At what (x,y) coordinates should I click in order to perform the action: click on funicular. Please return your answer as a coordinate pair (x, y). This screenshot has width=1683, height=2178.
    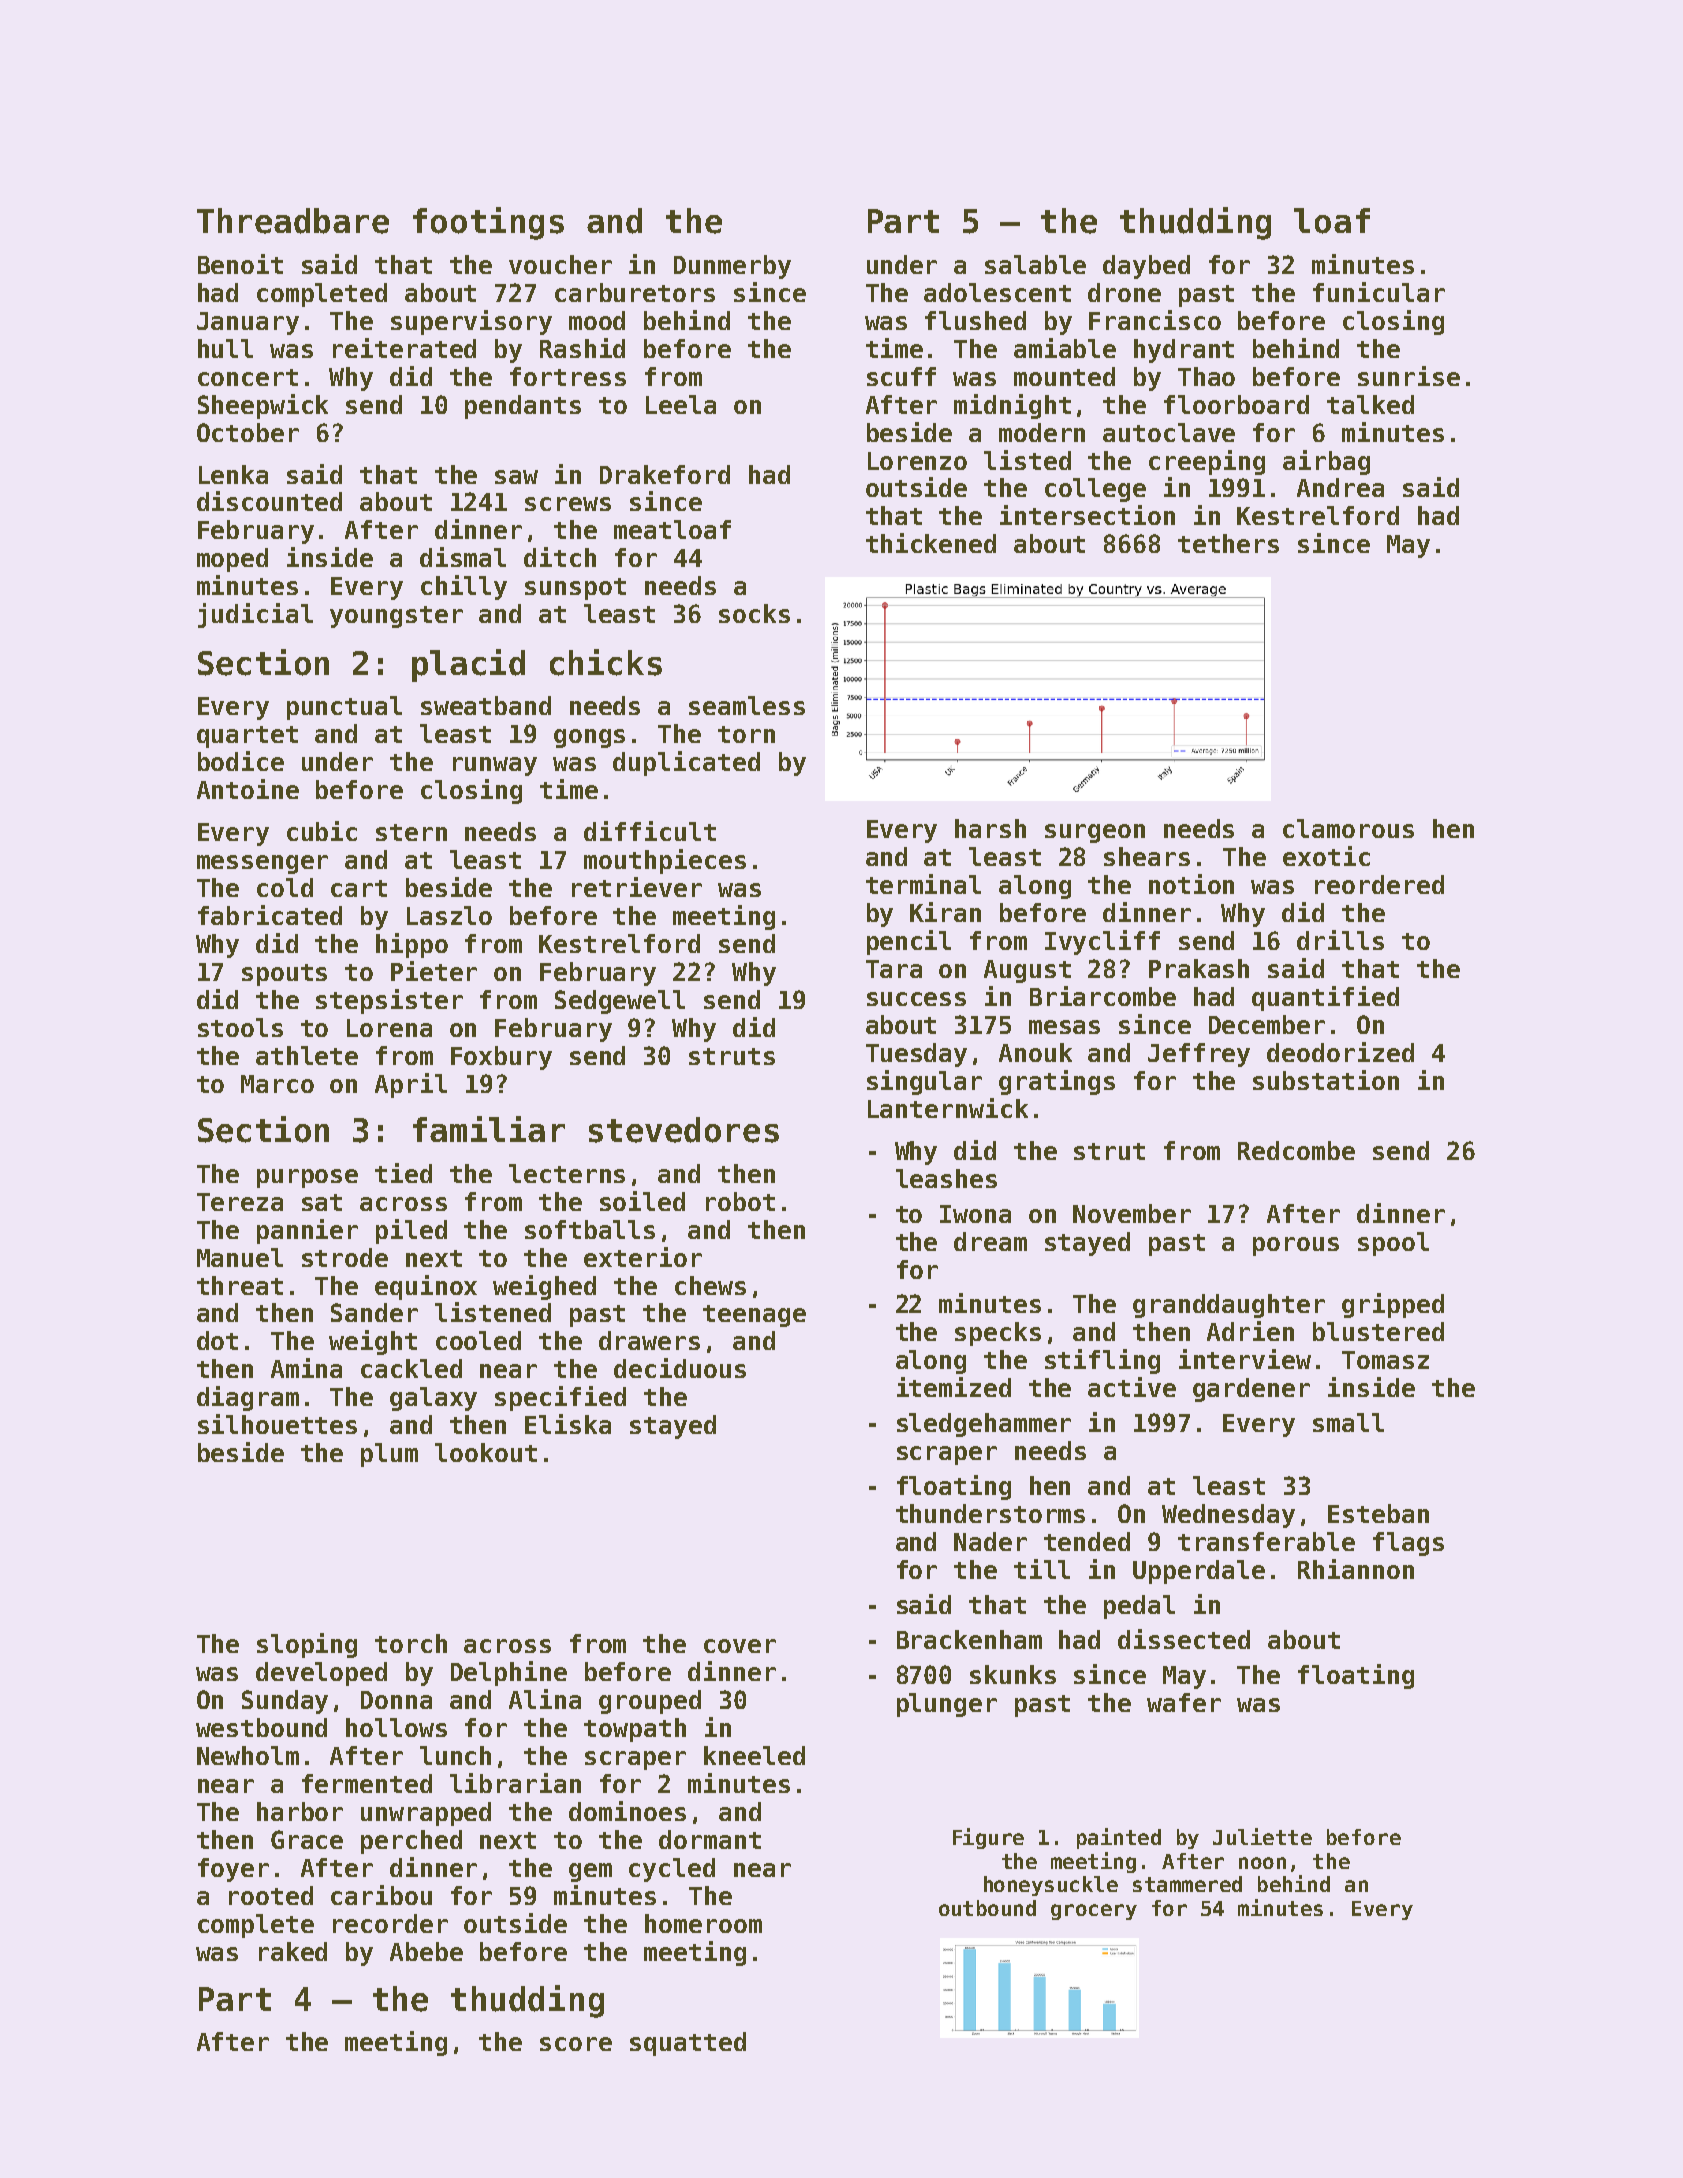
    Looking at the image, I should click on (1379, 292).
